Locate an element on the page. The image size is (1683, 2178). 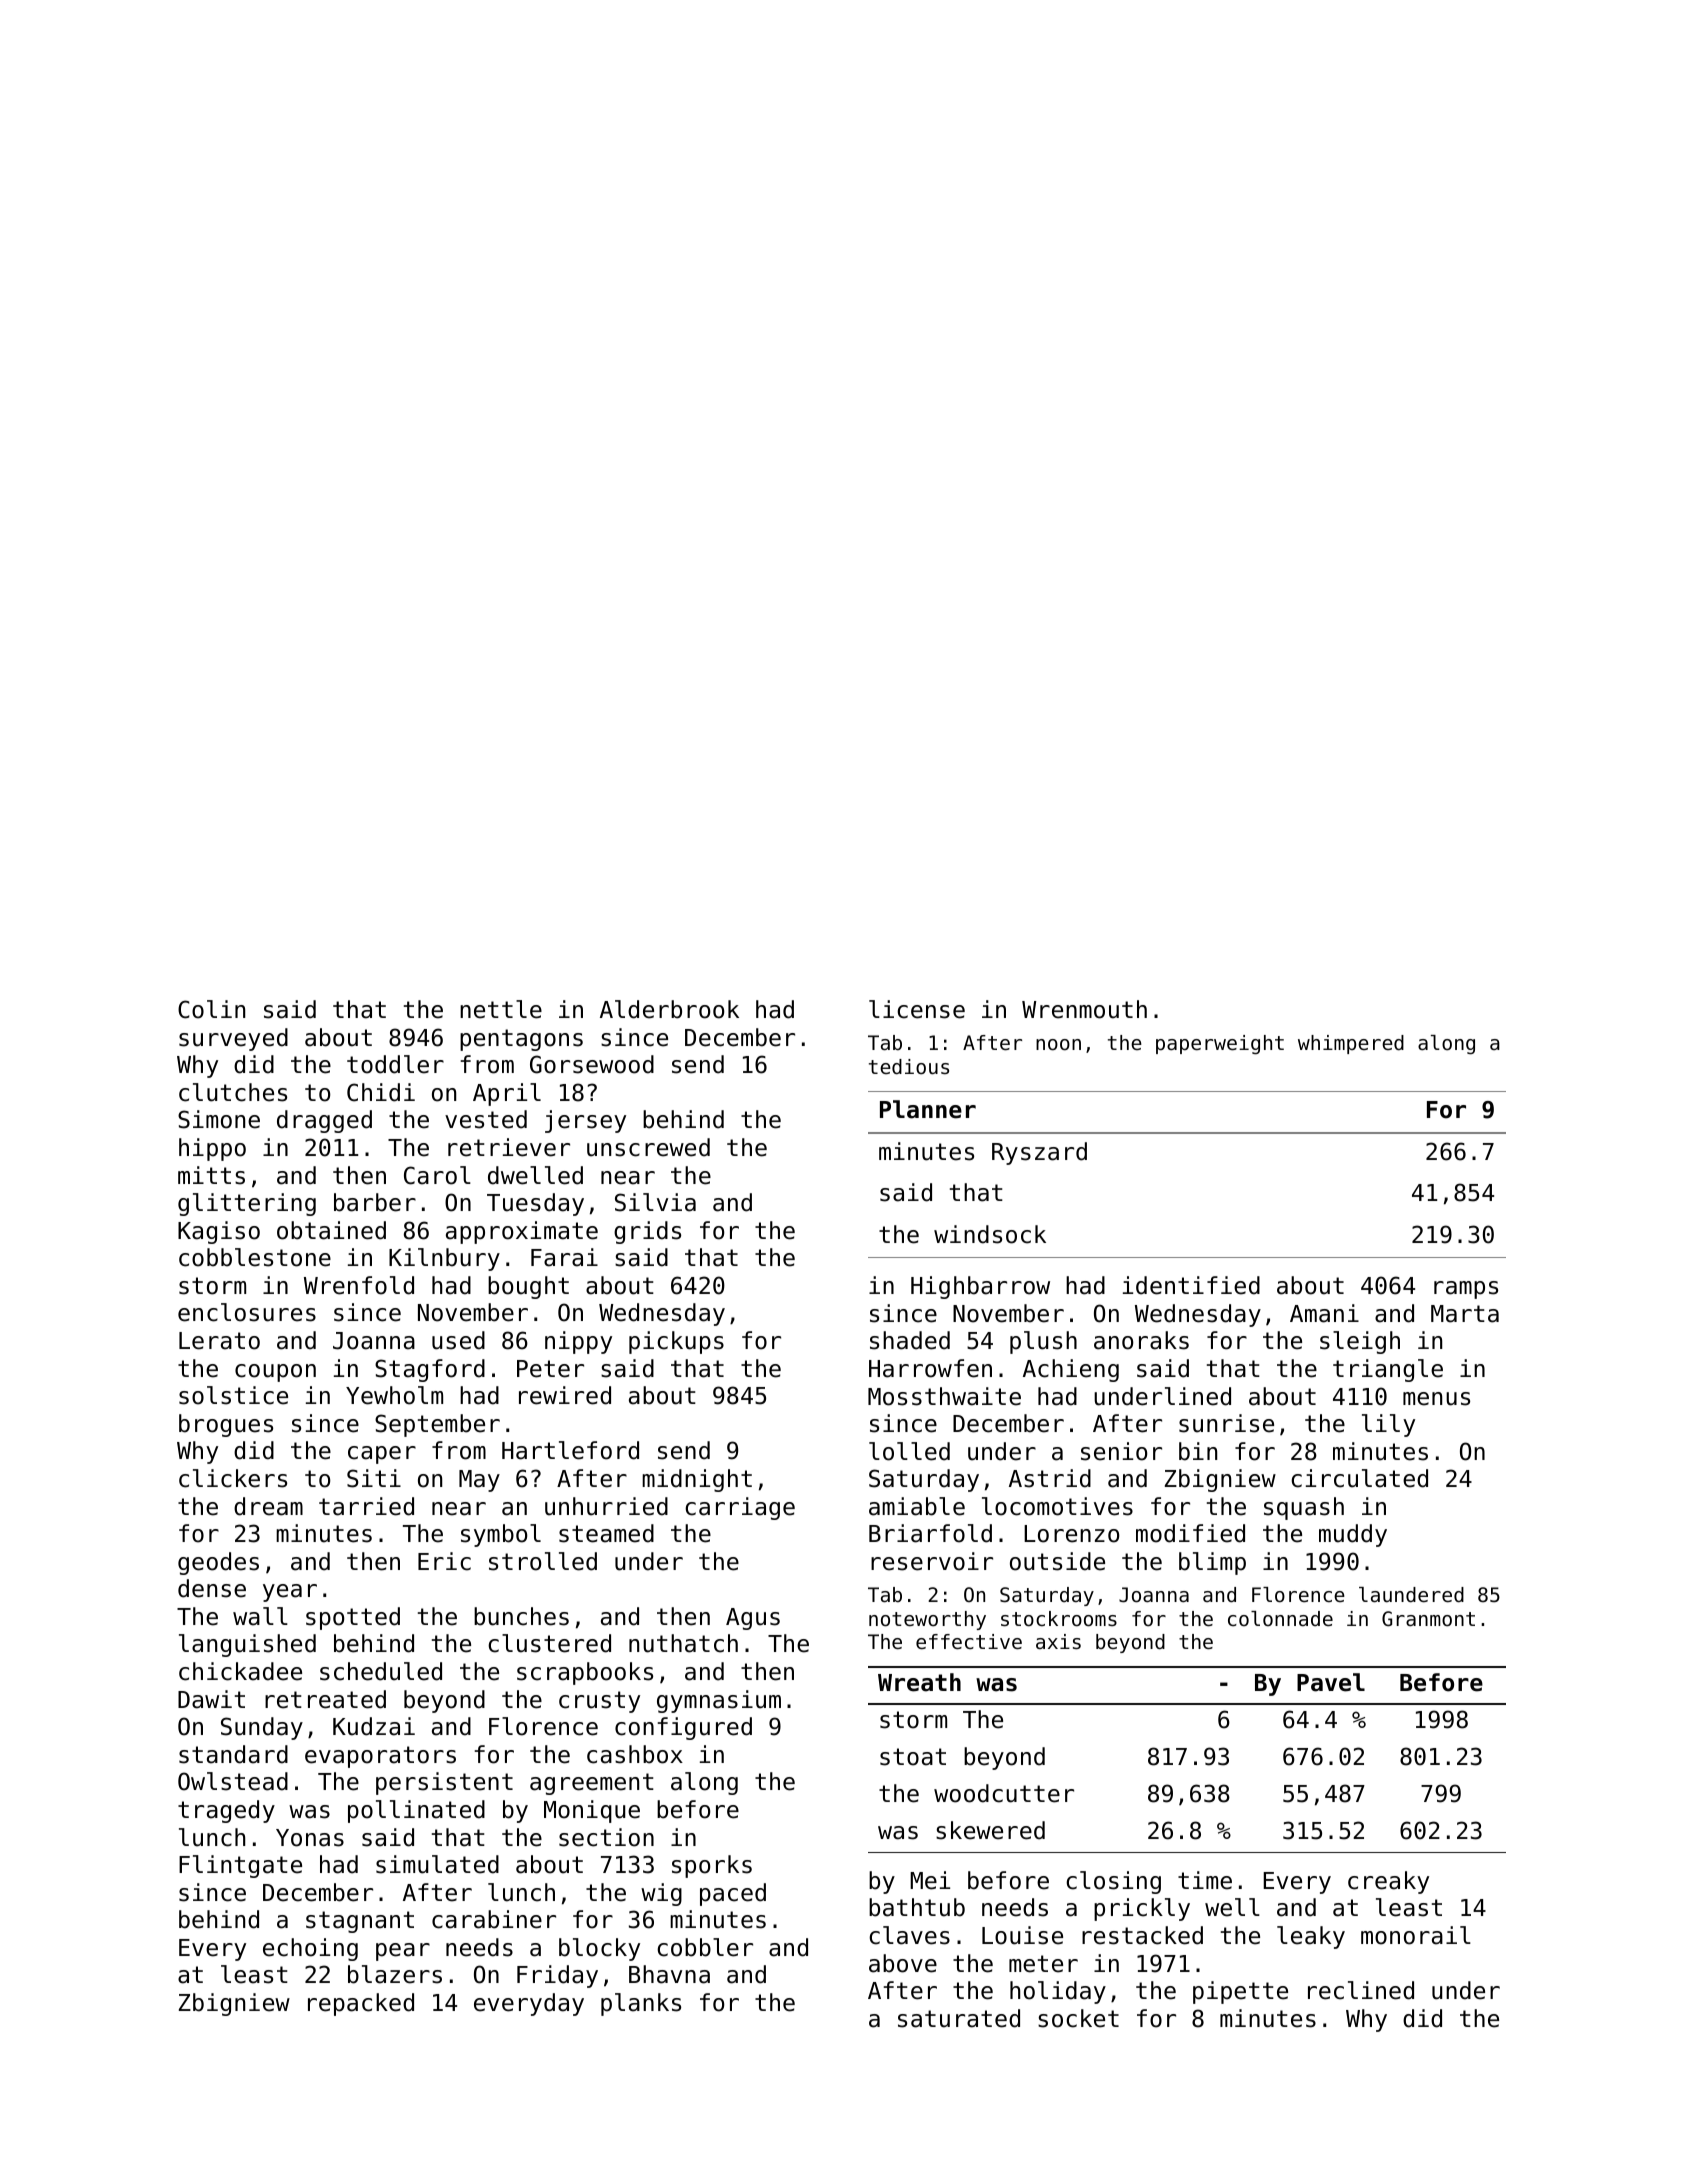
used is located at coordinates (458, 1340).
